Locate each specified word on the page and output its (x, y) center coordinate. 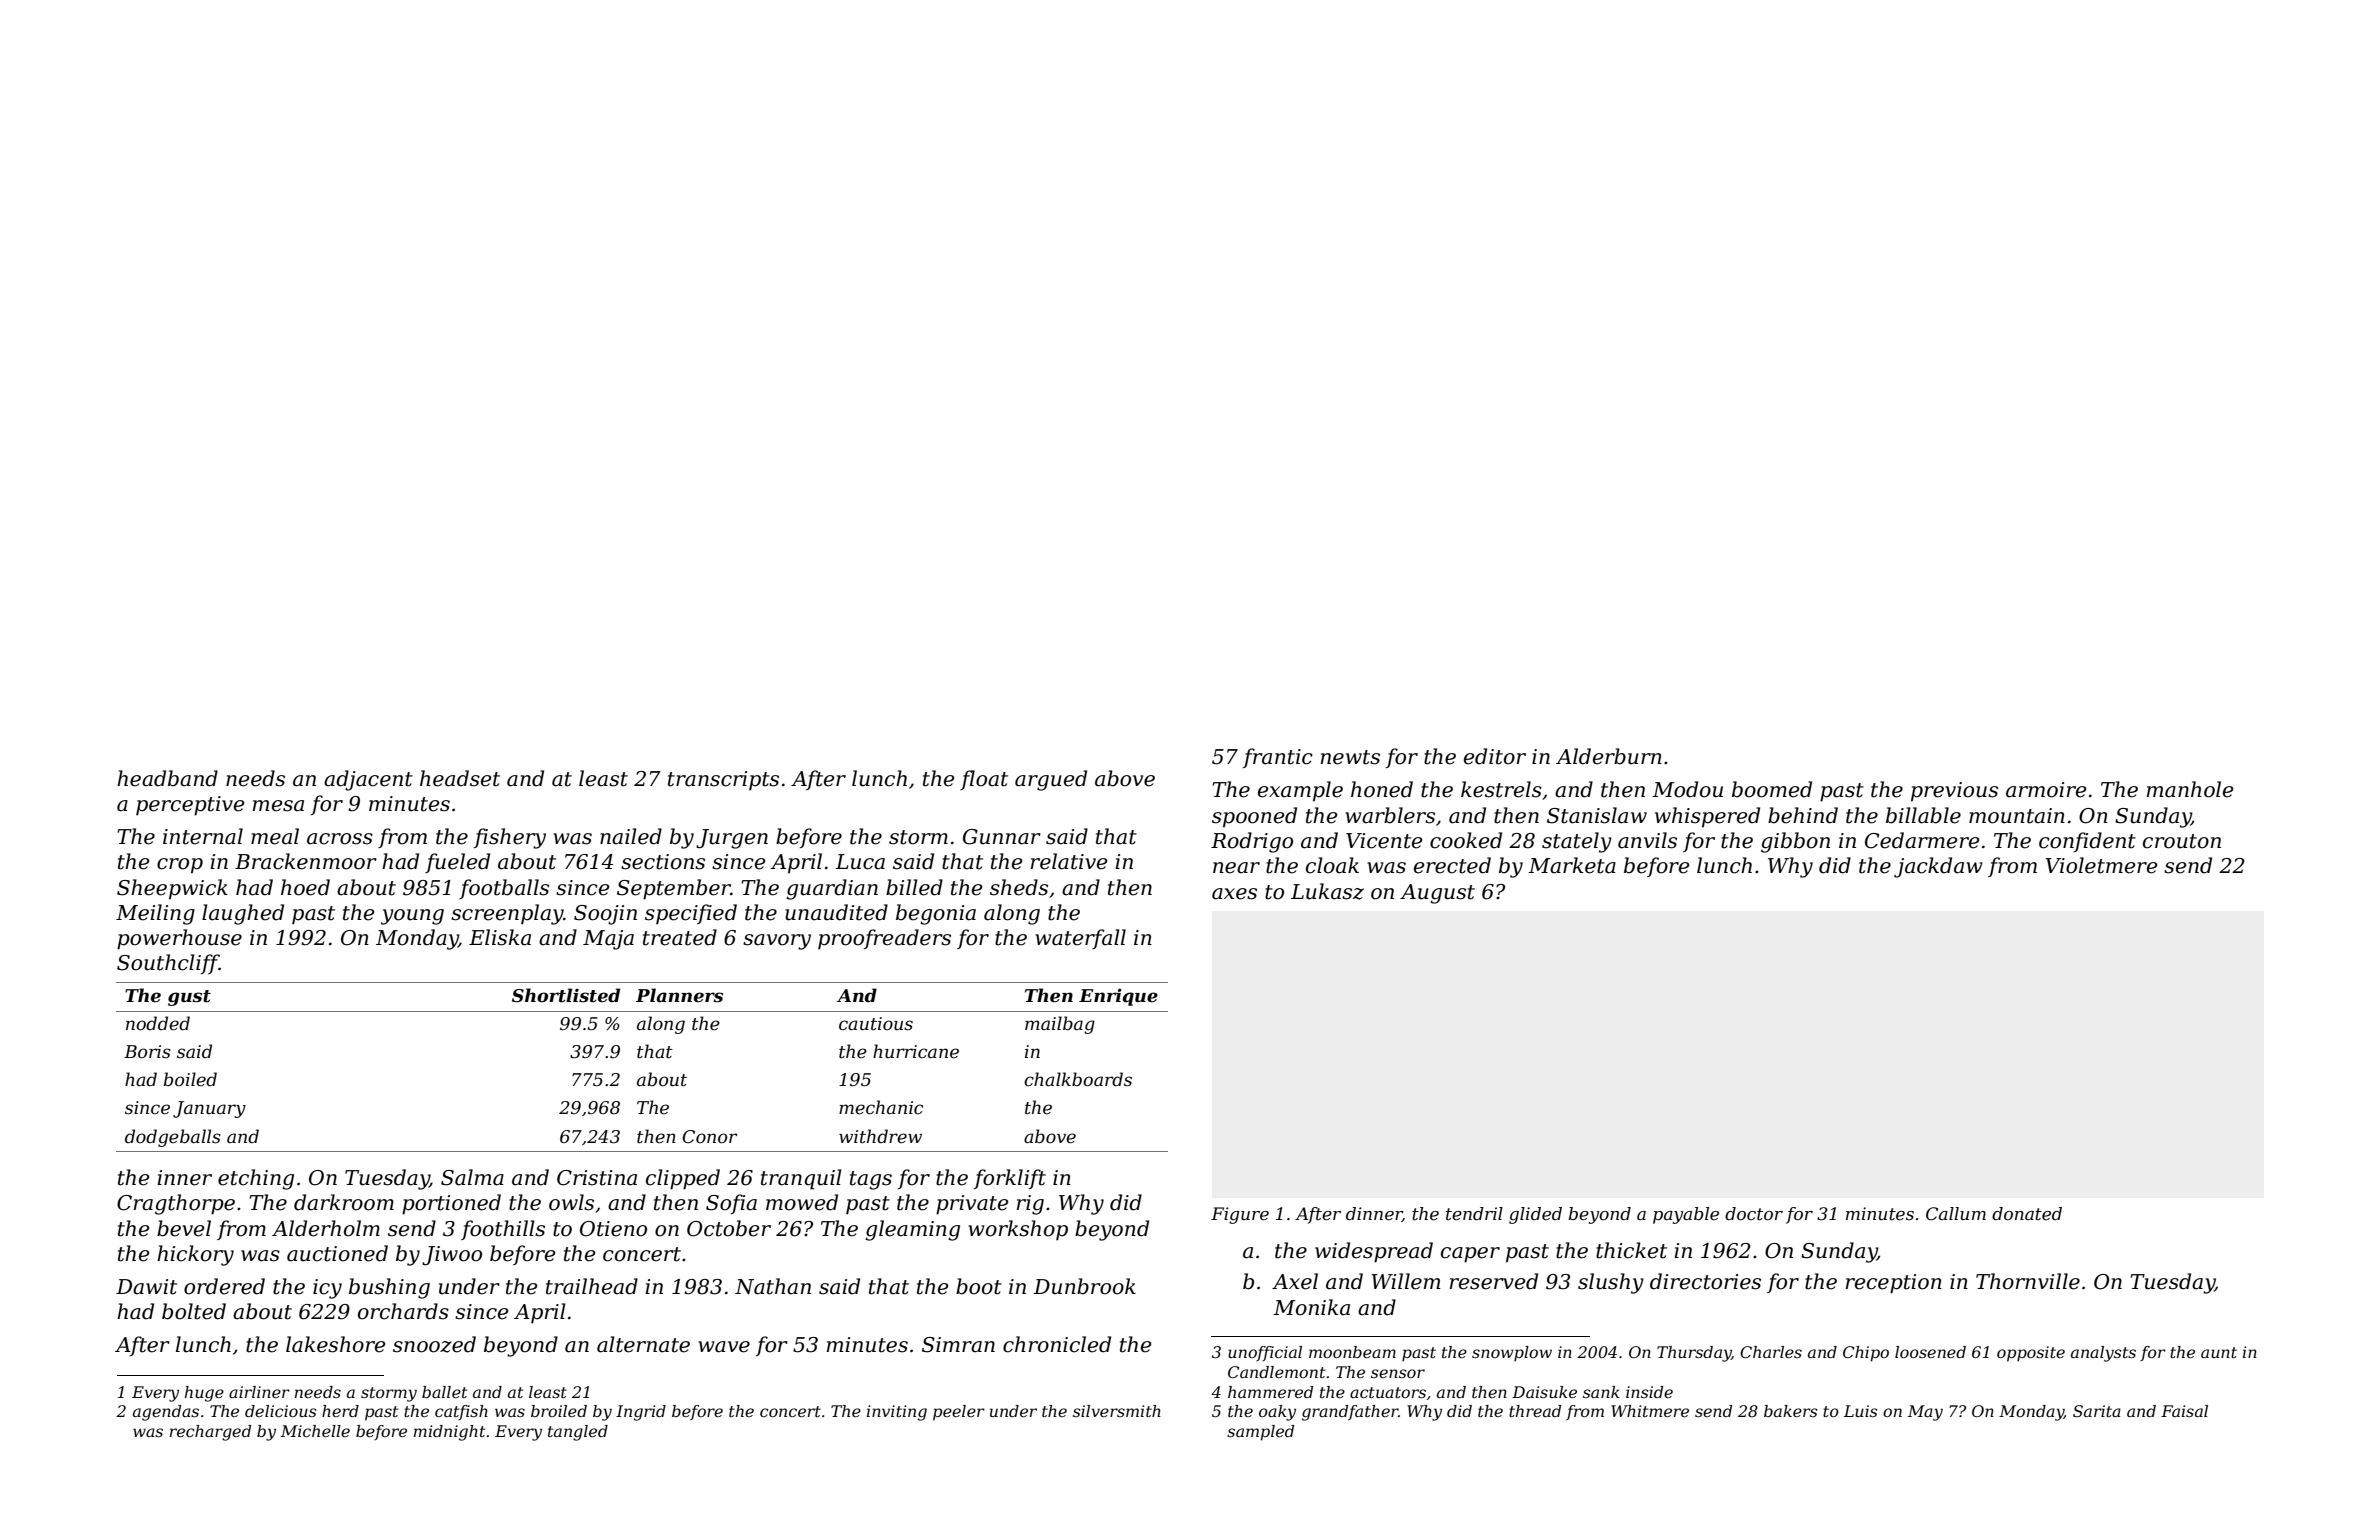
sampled (1260, 1433)
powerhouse (179, 939)
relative (1069, 861)
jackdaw (1938, 867)
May (1925, 1413)
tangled (578, 1433)
